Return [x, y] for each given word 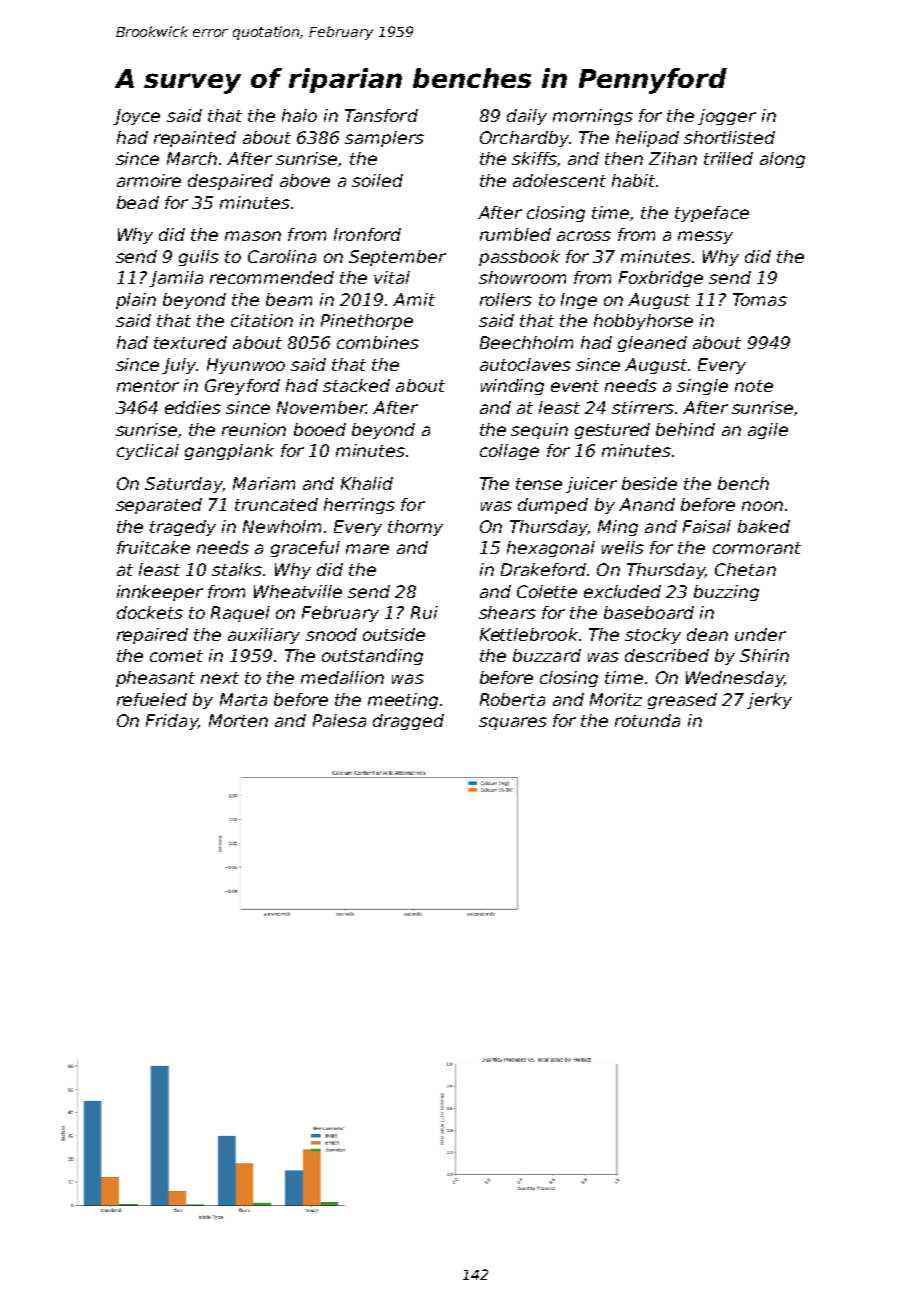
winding [512, 387]
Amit [414, 299]
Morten [238, 720]
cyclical [148, 452]
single [702, 387]
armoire [149, 180]
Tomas [760, 299]
